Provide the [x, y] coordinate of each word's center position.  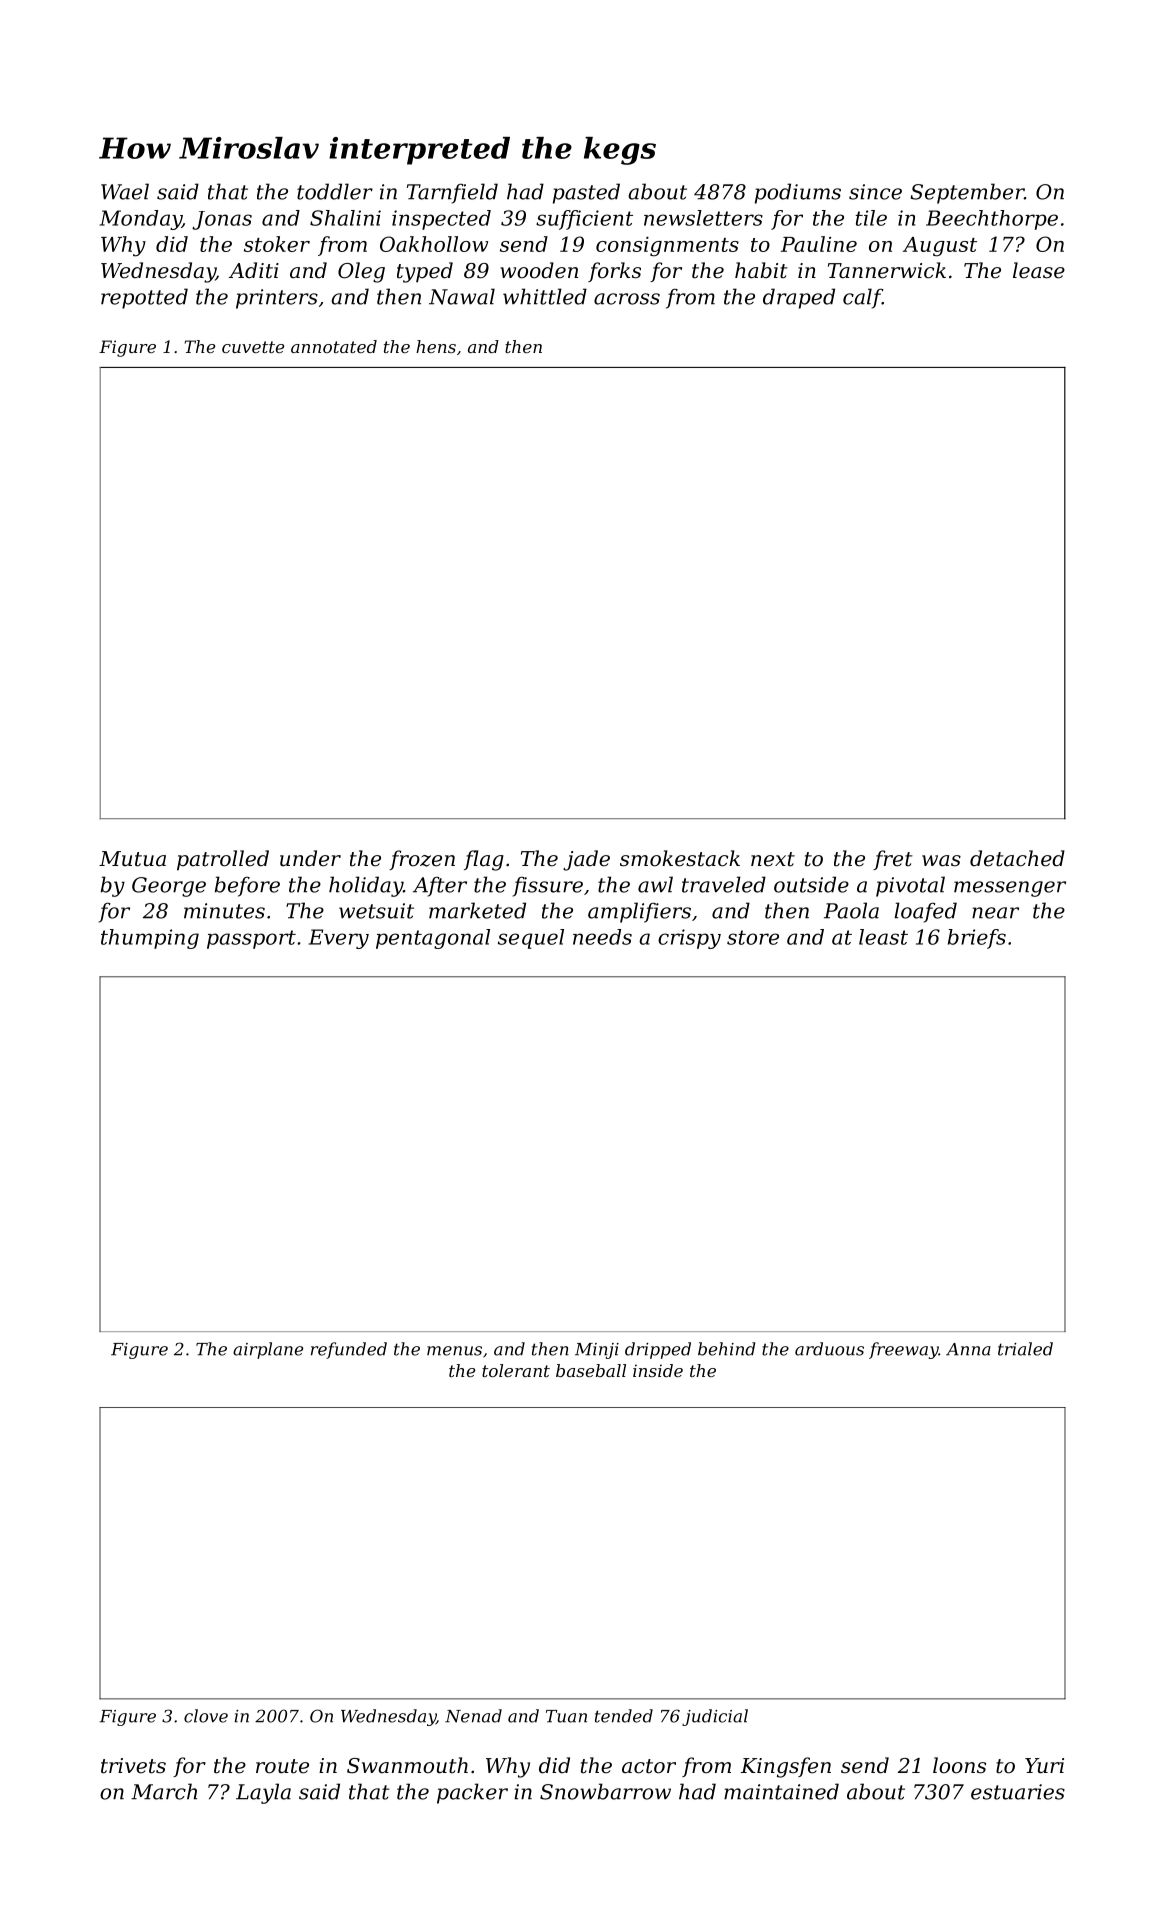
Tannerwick [887, 270]
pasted [586, 193]
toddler [335, 191]
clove [206, 1716]
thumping [150, 939]
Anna [968, 1349]
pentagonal [433, 939]
